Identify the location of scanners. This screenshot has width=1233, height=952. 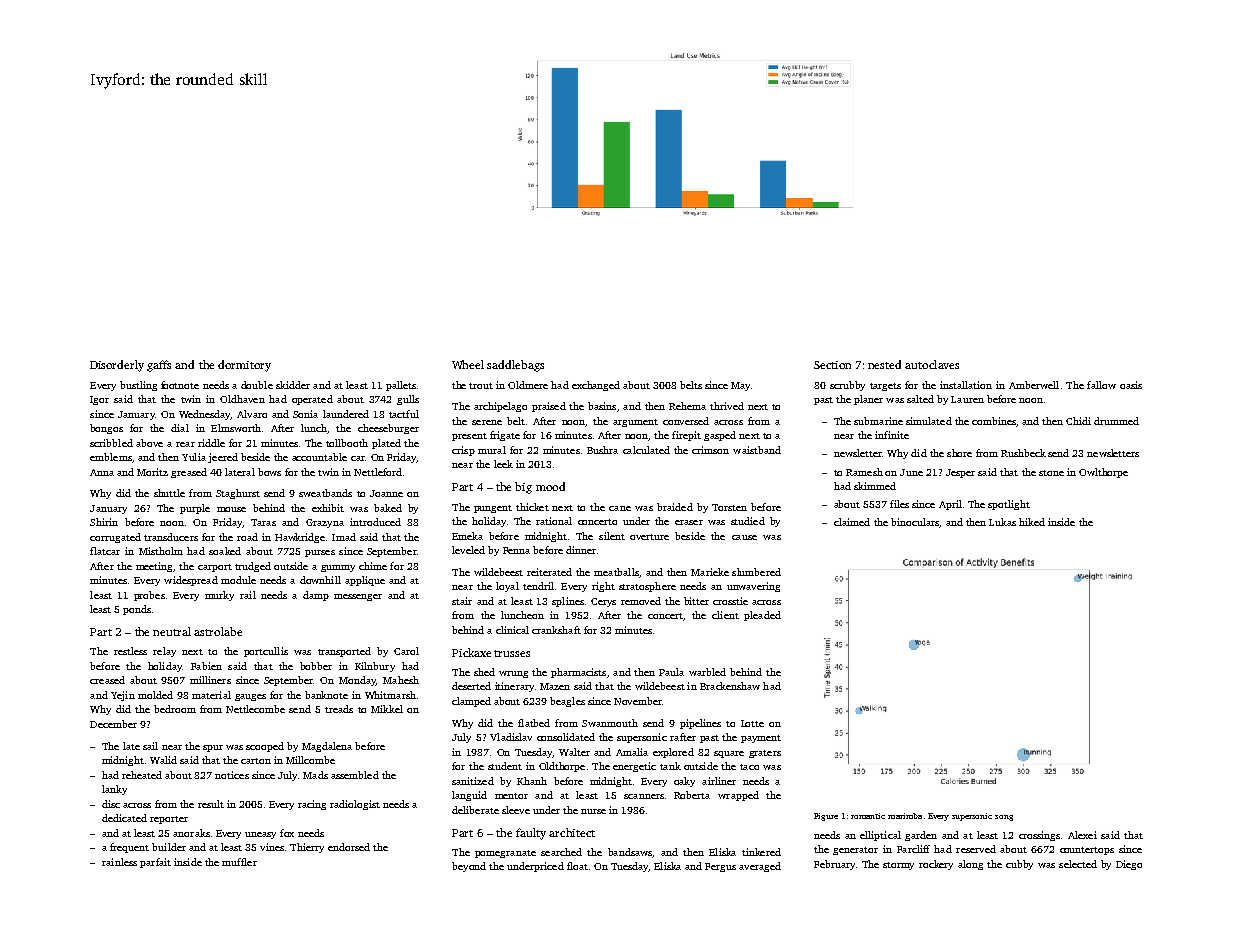
(644, 796).
